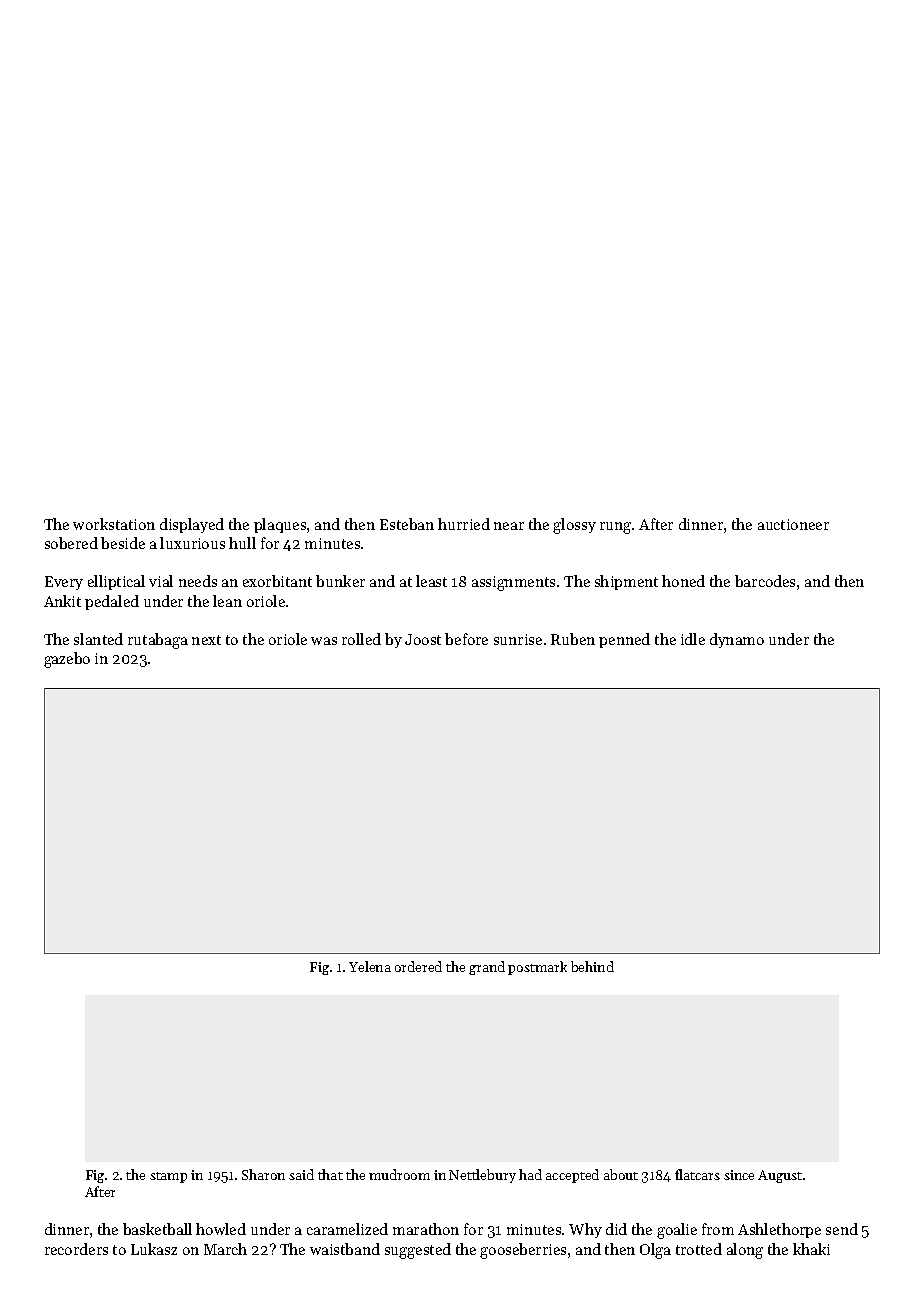 The image size is (924, 1308). I want to click on idle, so click(693, 639).
